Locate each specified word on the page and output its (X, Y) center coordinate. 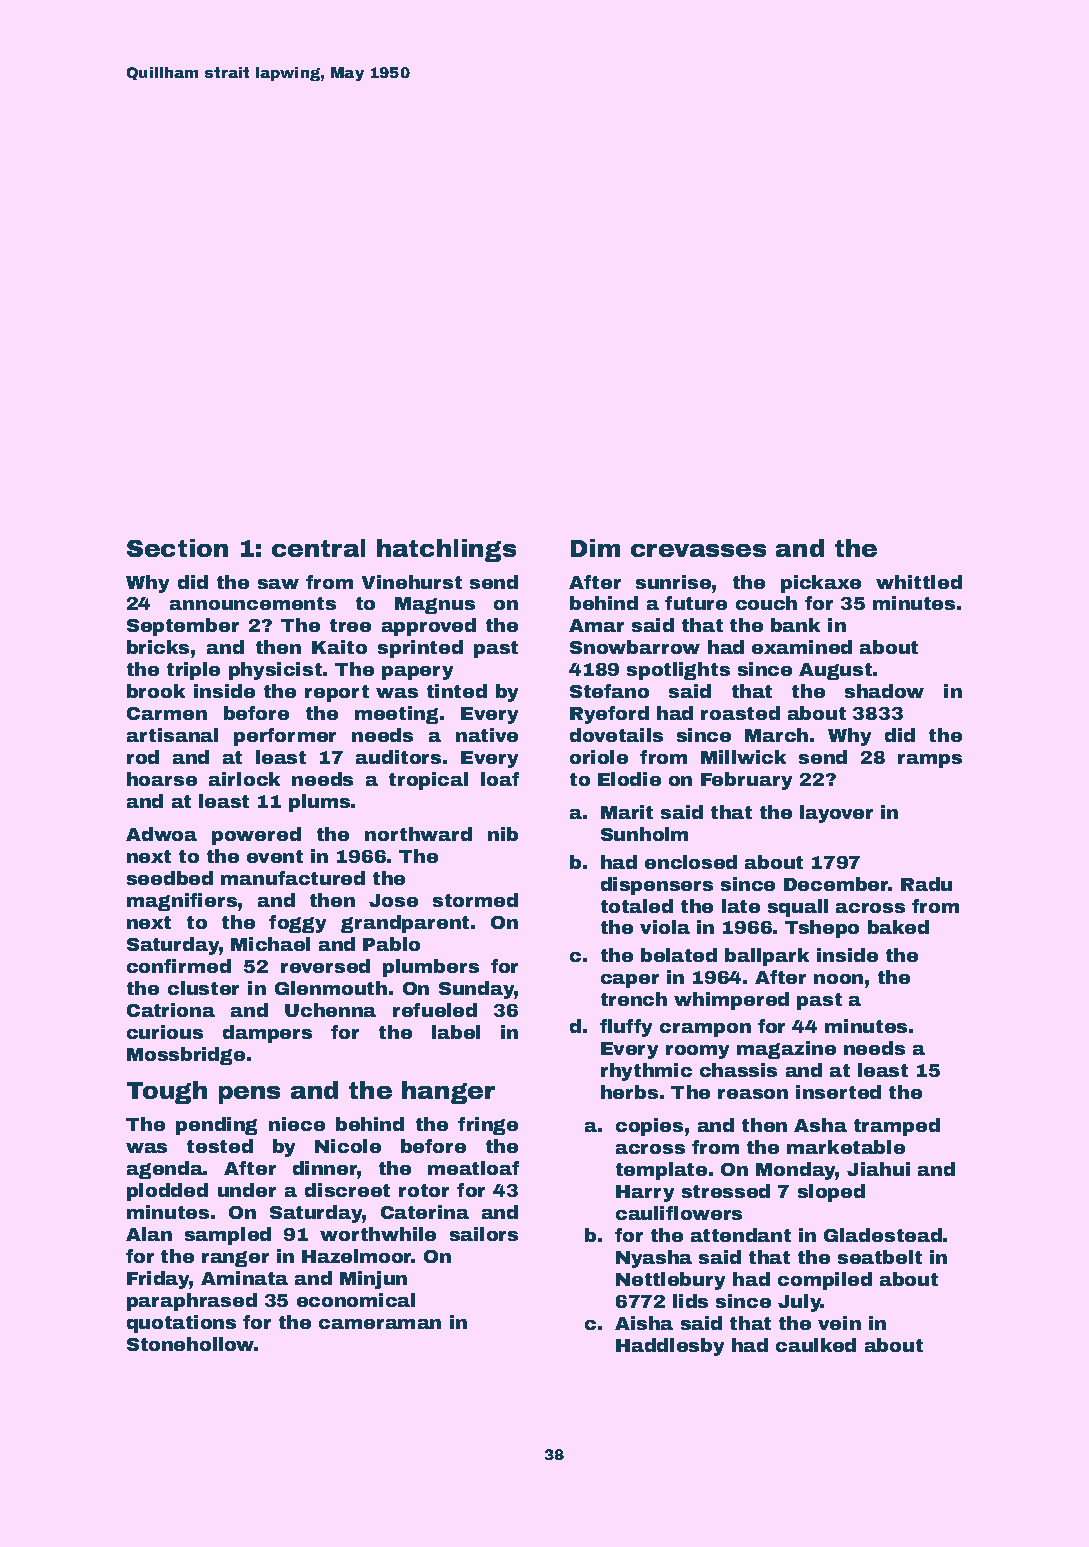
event (275, 856)
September (183, 627)
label (456, 1032)
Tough (167, 1092)
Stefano (609, 691)
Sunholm (644, 834)
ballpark (767, 957)
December (836, 884)
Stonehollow (191, 1344)
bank (795, 625)
